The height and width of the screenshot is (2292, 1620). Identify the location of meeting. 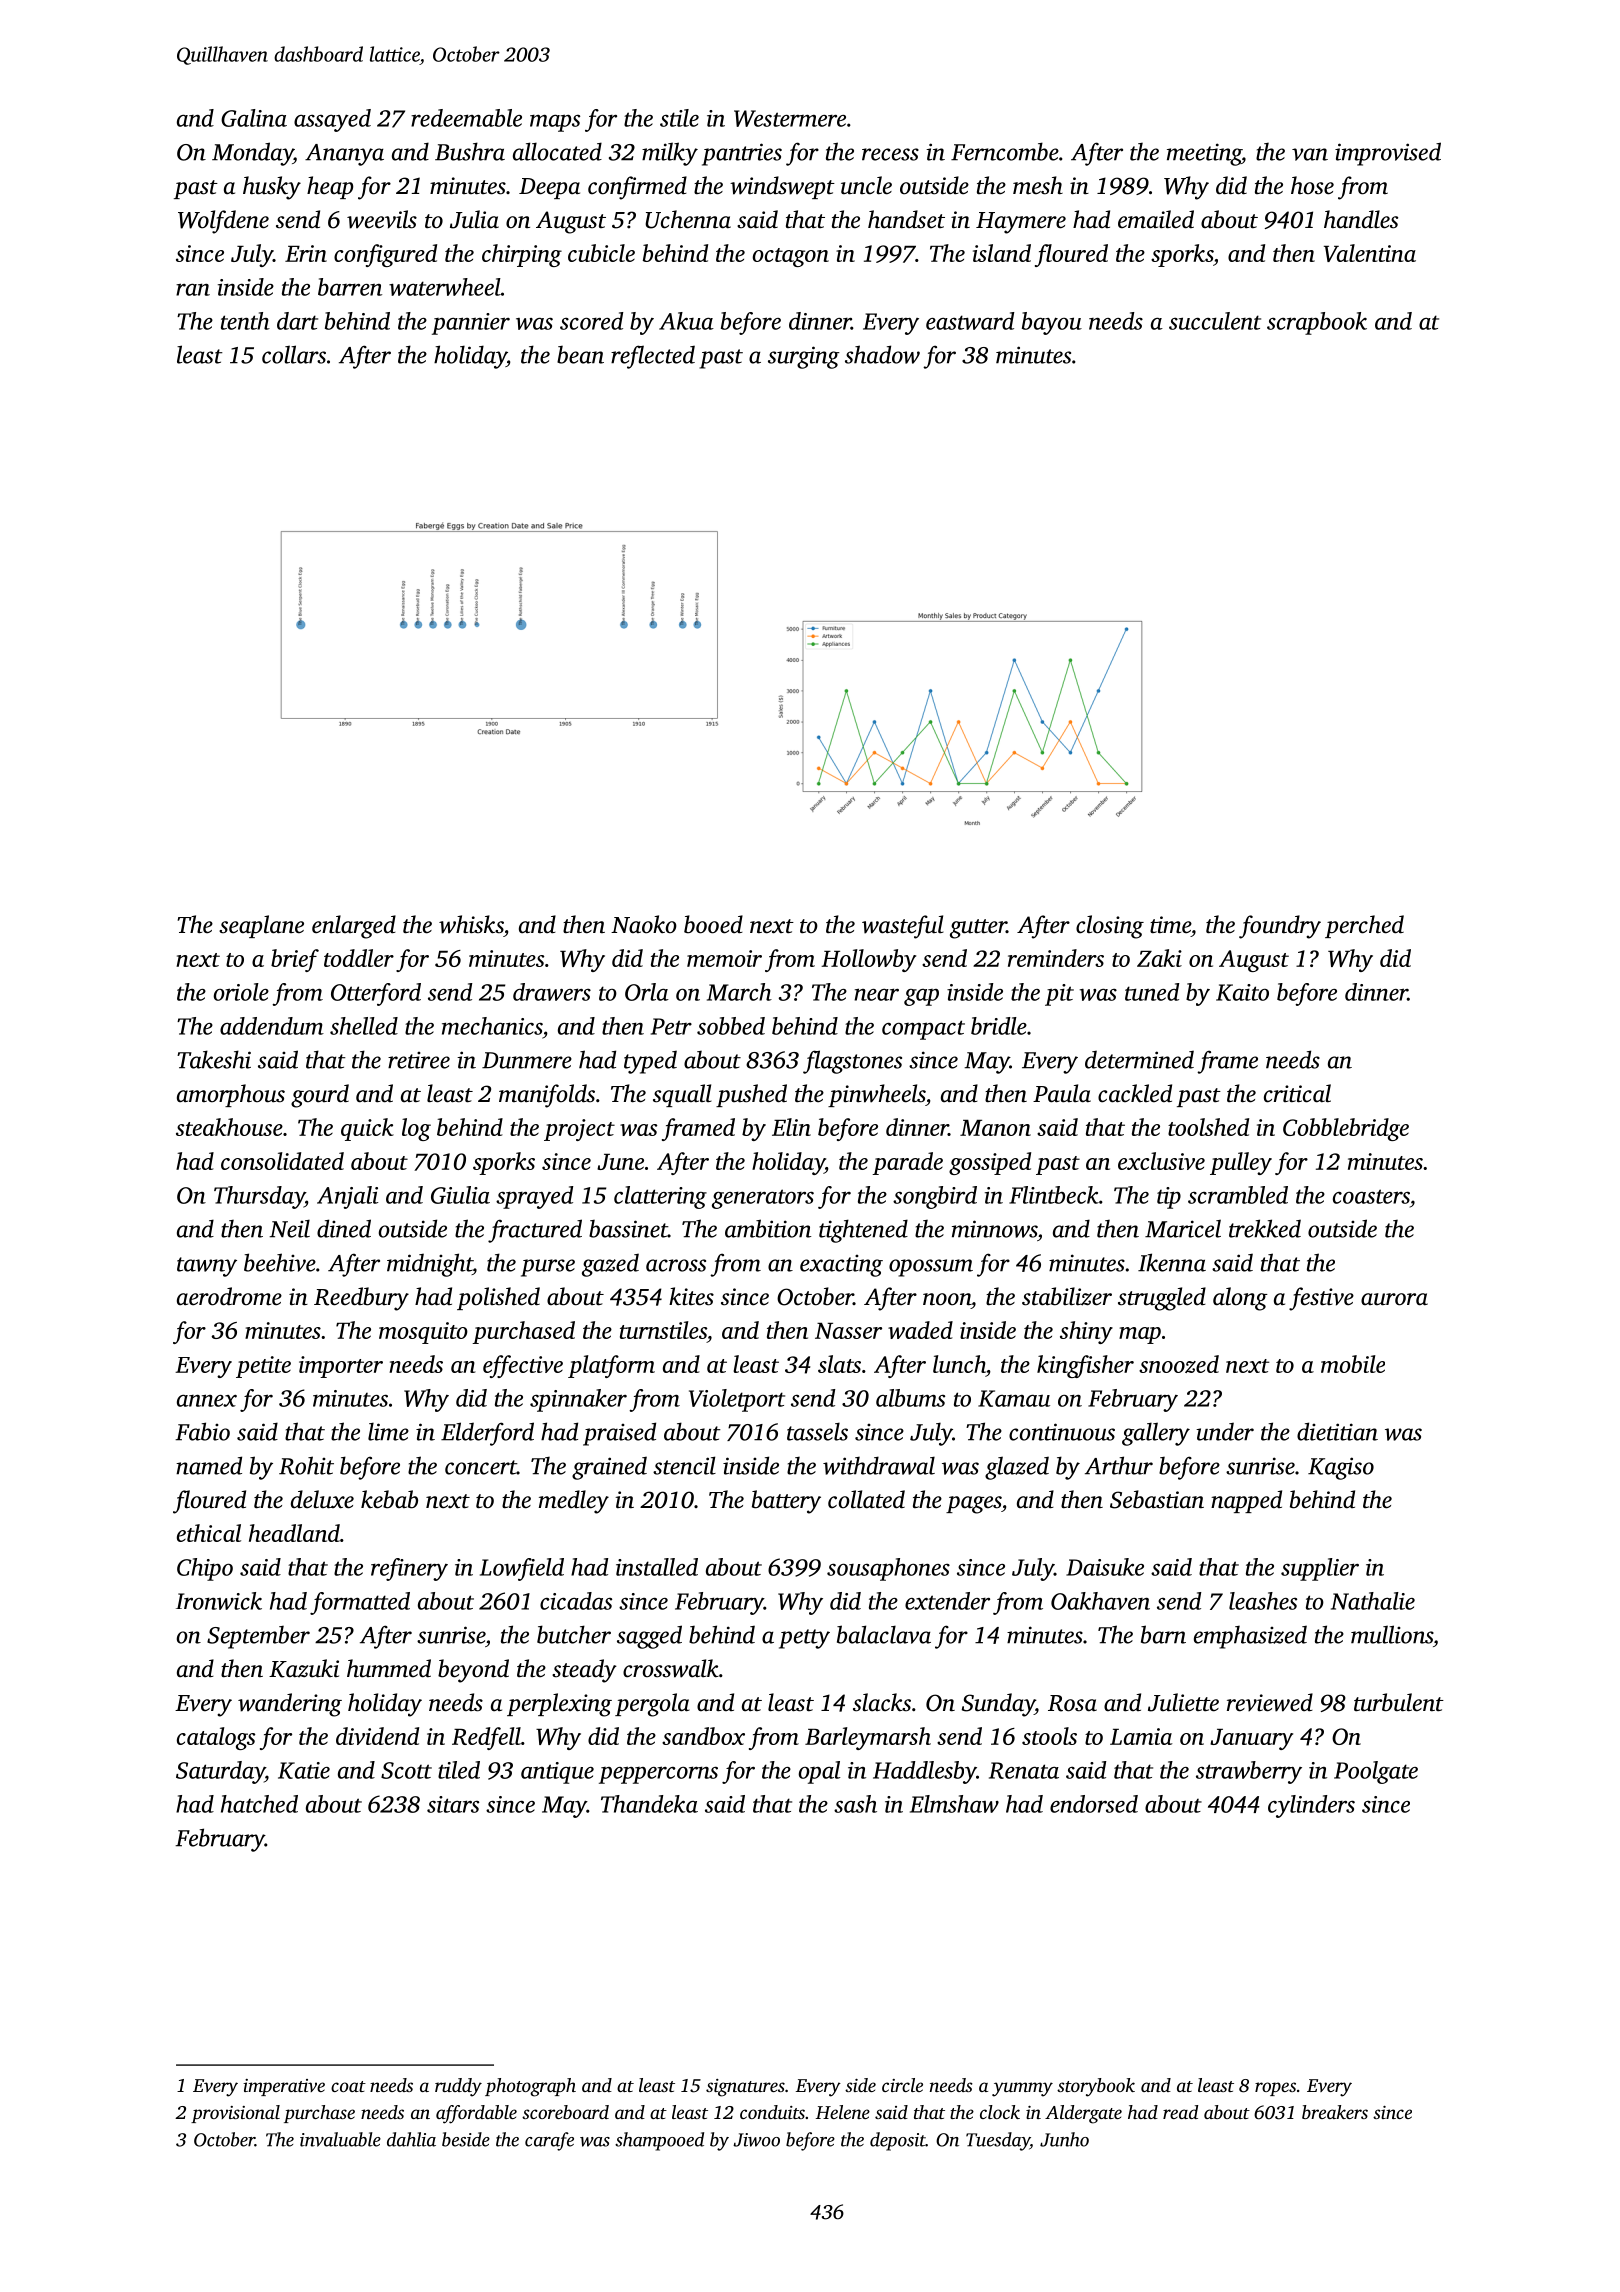
(1204, 154).
